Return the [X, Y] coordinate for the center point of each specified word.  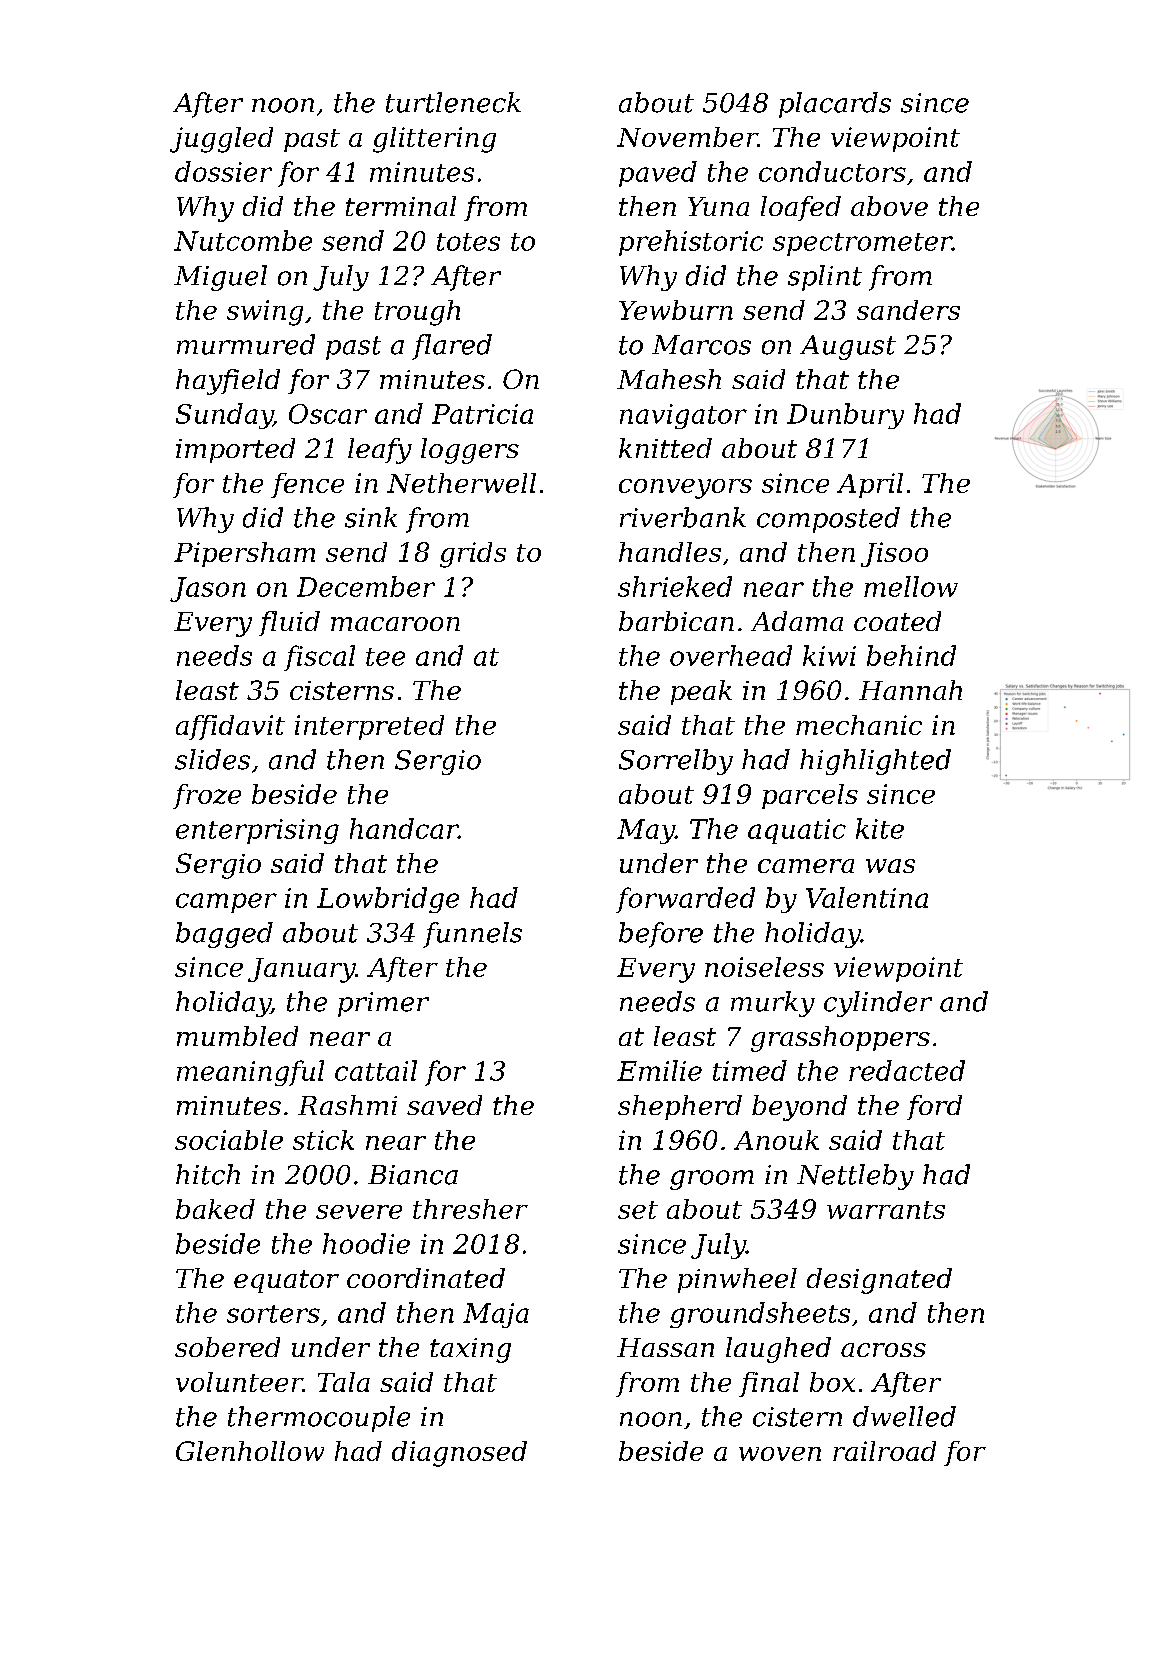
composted [828, 520]
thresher [470, 1209]
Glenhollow [250, 1451]
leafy [380, 451]
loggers [470, 451]
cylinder [878, 1004]
